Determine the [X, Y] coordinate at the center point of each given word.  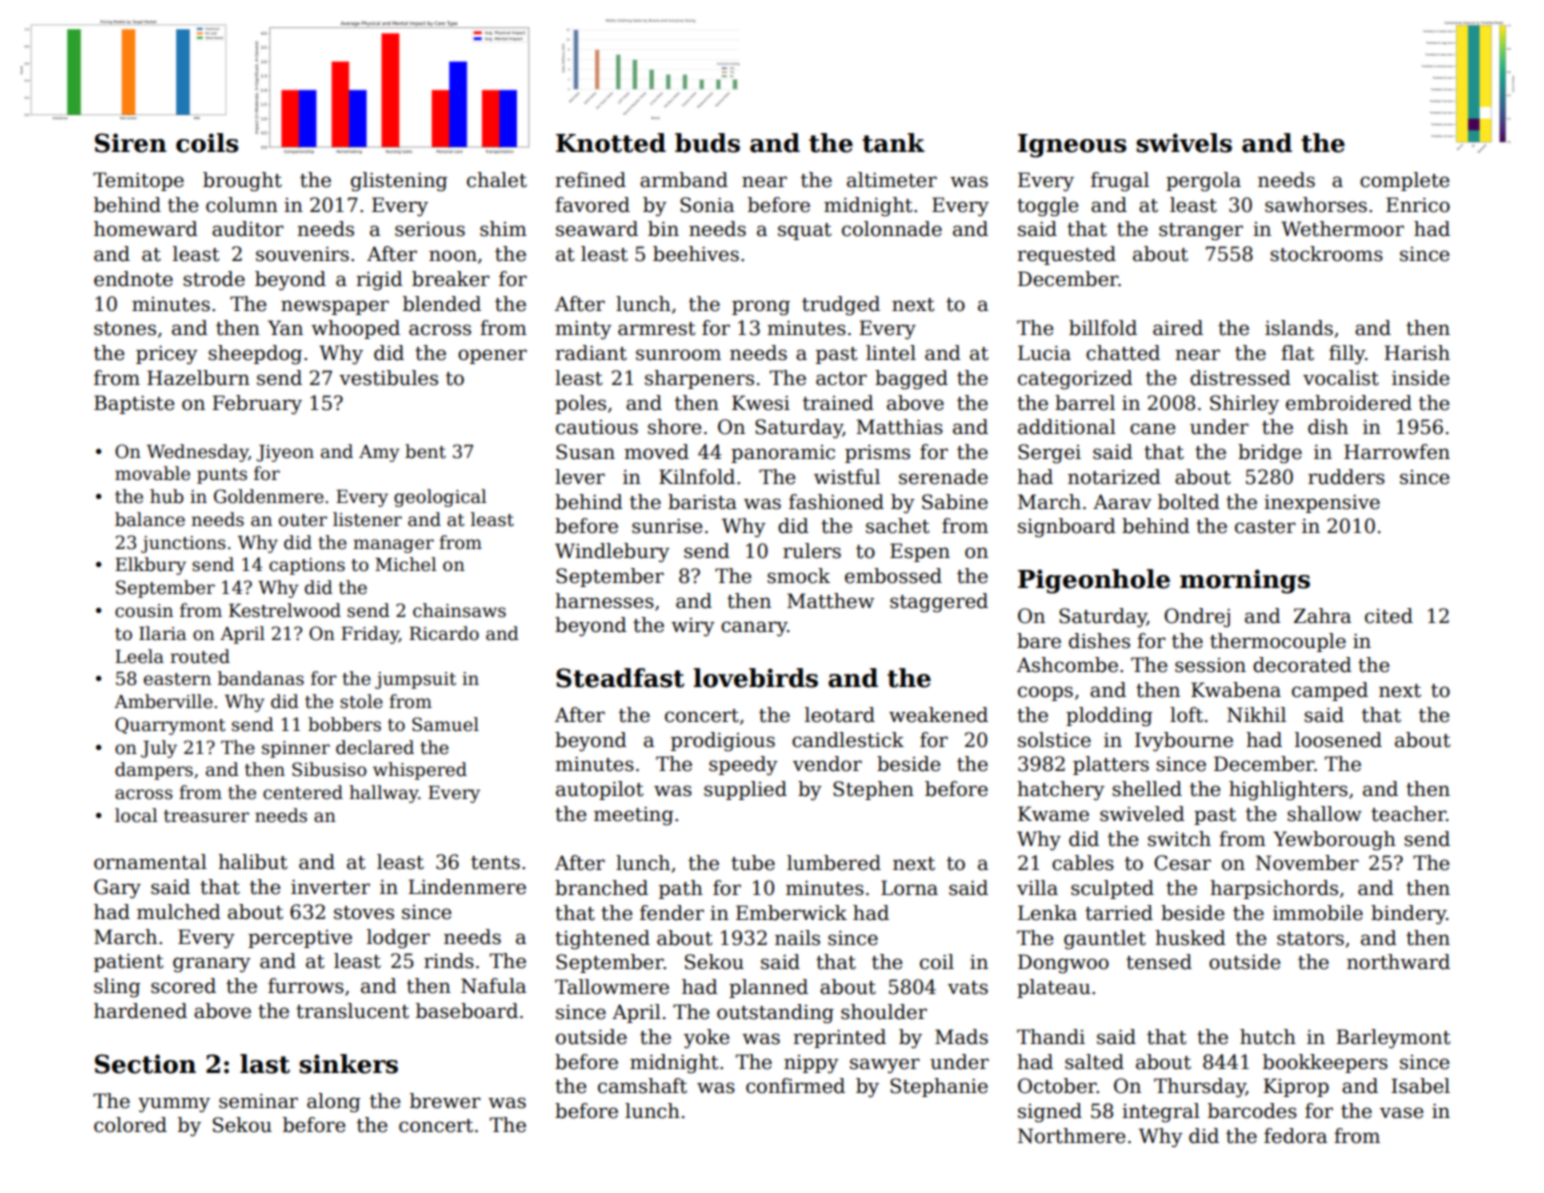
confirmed [795, 1086]
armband [684, 180]
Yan [285, 328]
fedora [1295, 1136]
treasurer [206, 816]
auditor [248, 229]
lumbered [834, 863]
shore [675, 427]
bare [1039, 641]
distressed [1240, 378]
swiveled [1142, 814]
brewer [445, 1101]
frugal [1120, 182]
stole [361, 701]
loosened [1338, 740]
